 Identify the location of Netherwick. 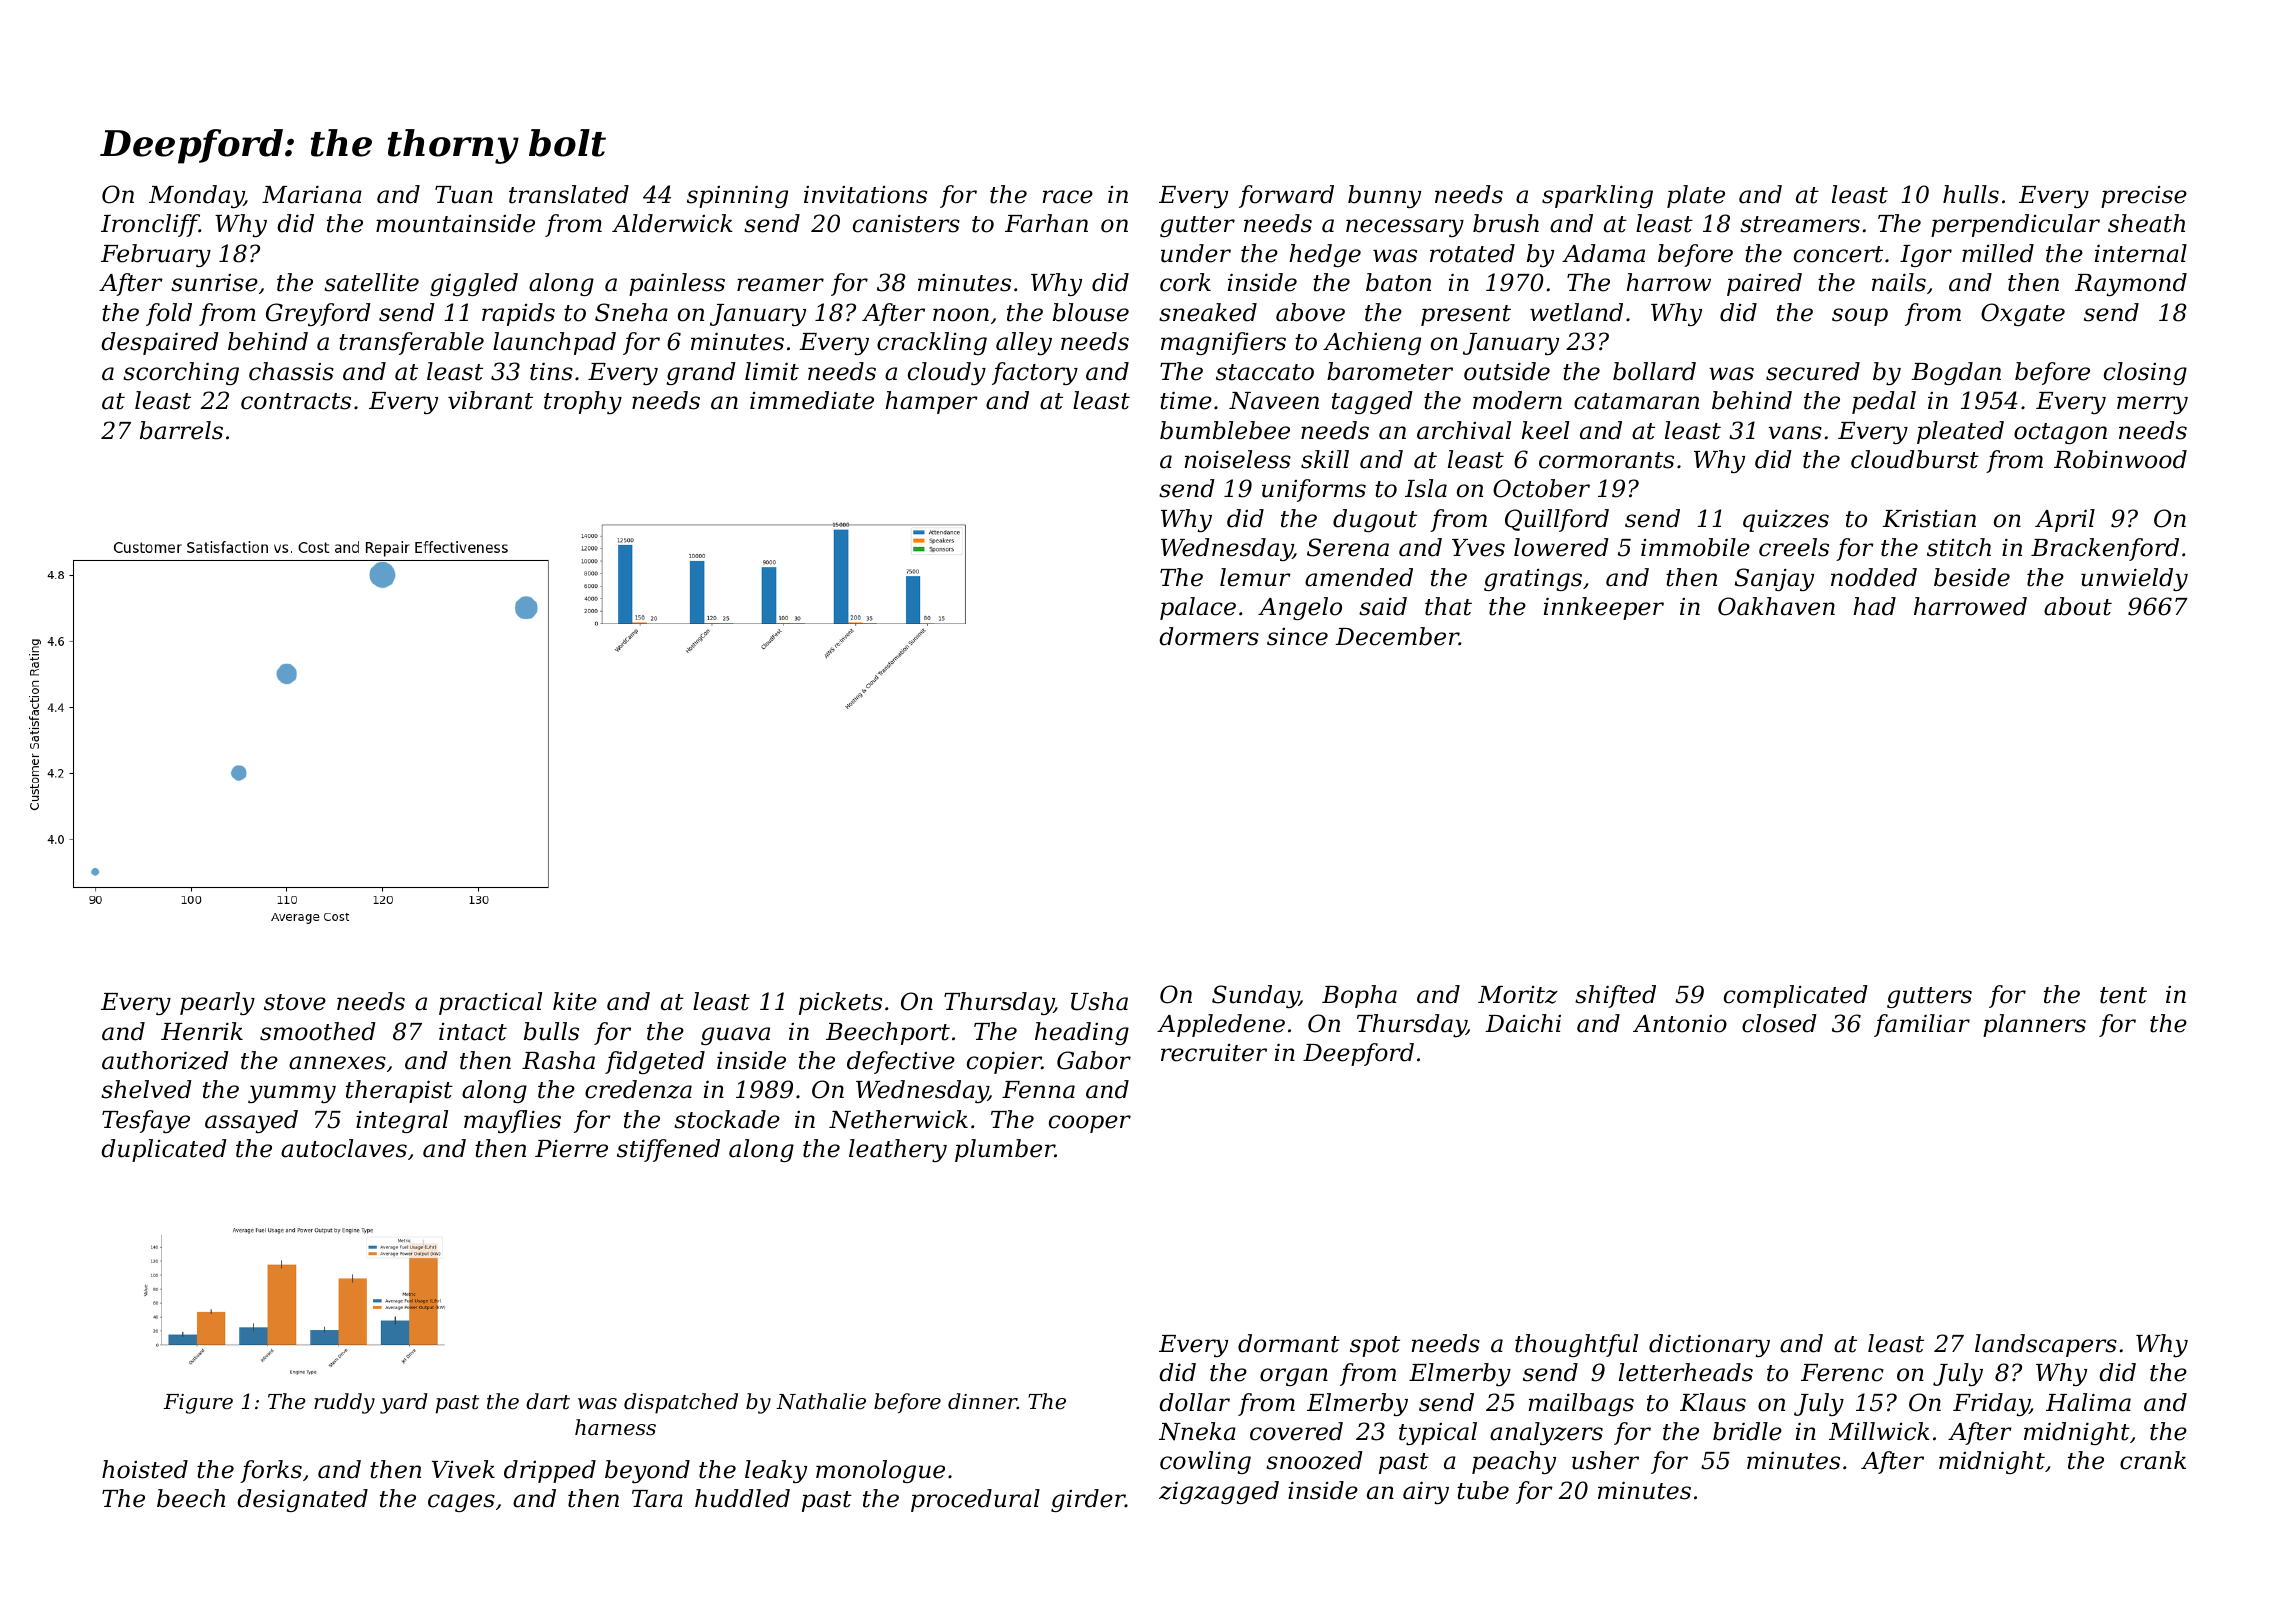
(898, 1119).
